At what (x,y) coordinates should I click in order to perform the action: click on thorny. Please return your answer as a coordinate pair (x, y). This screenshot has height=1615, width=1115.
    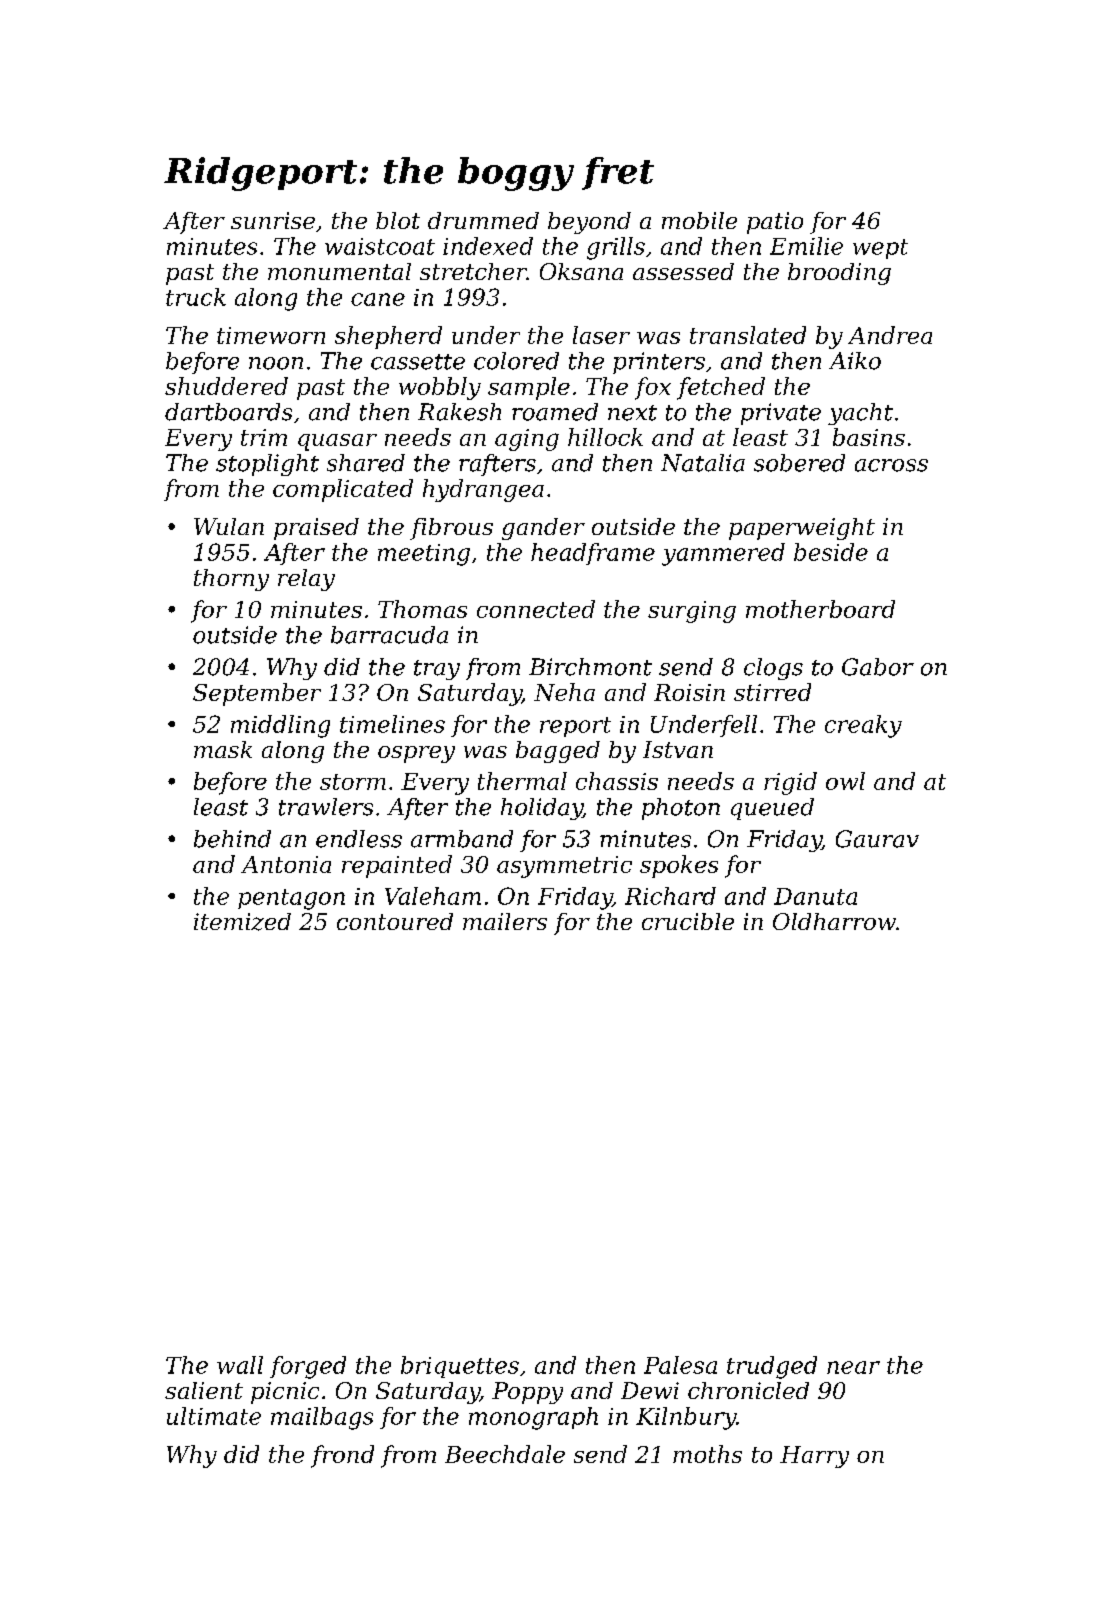
    Looking at the image, I should click on (231, 580).
